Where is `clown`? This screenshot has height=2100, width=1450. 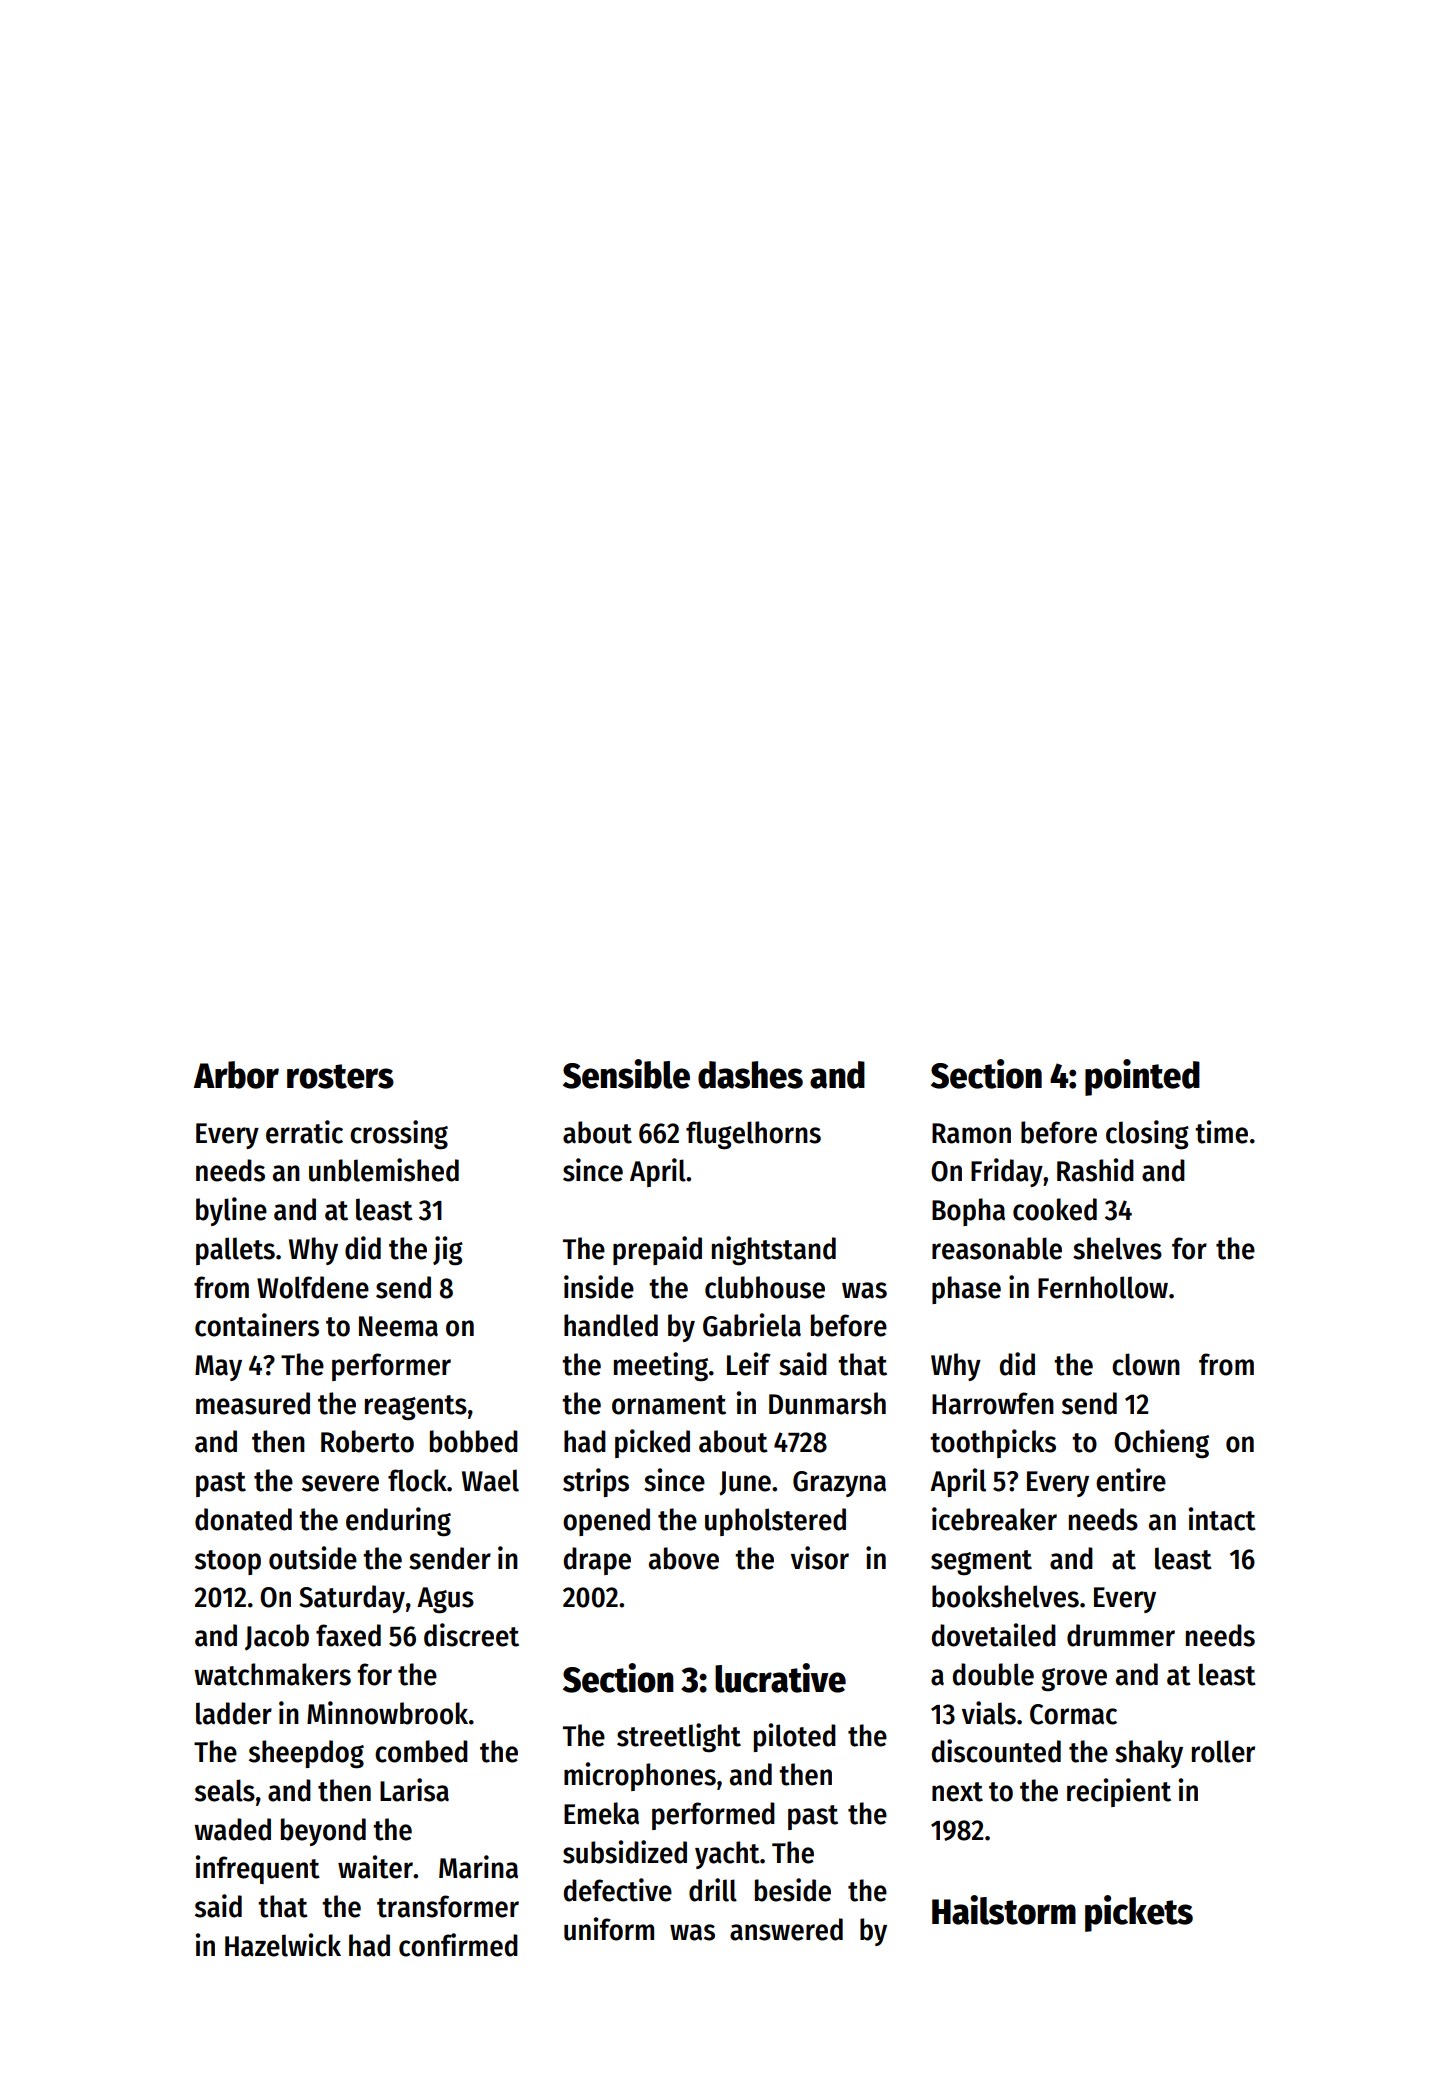
clown is located at coordinates (1146, 1364).
